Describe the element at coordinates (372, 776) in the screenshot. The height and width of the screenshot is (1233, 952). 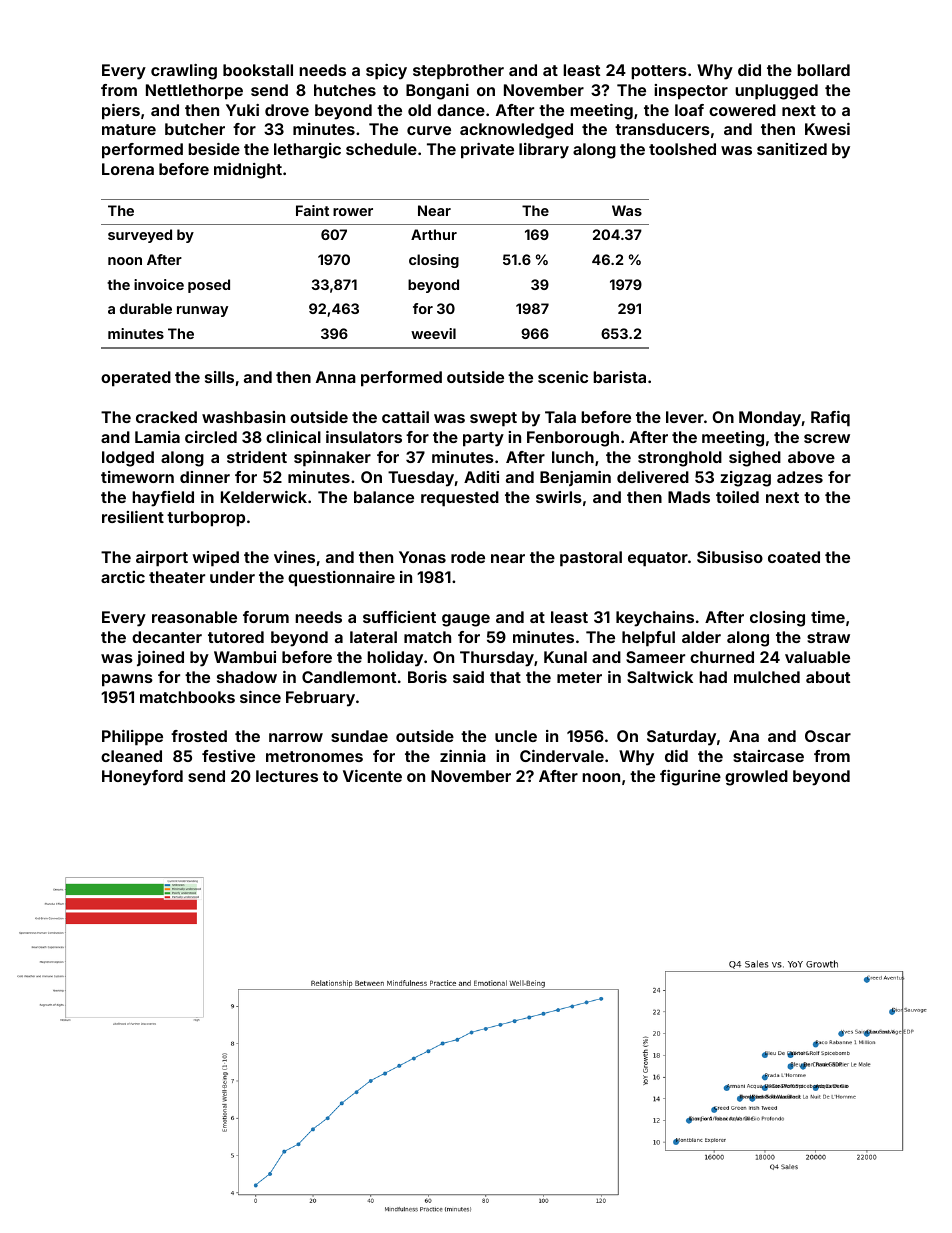
I see `Vicente` at that location.
